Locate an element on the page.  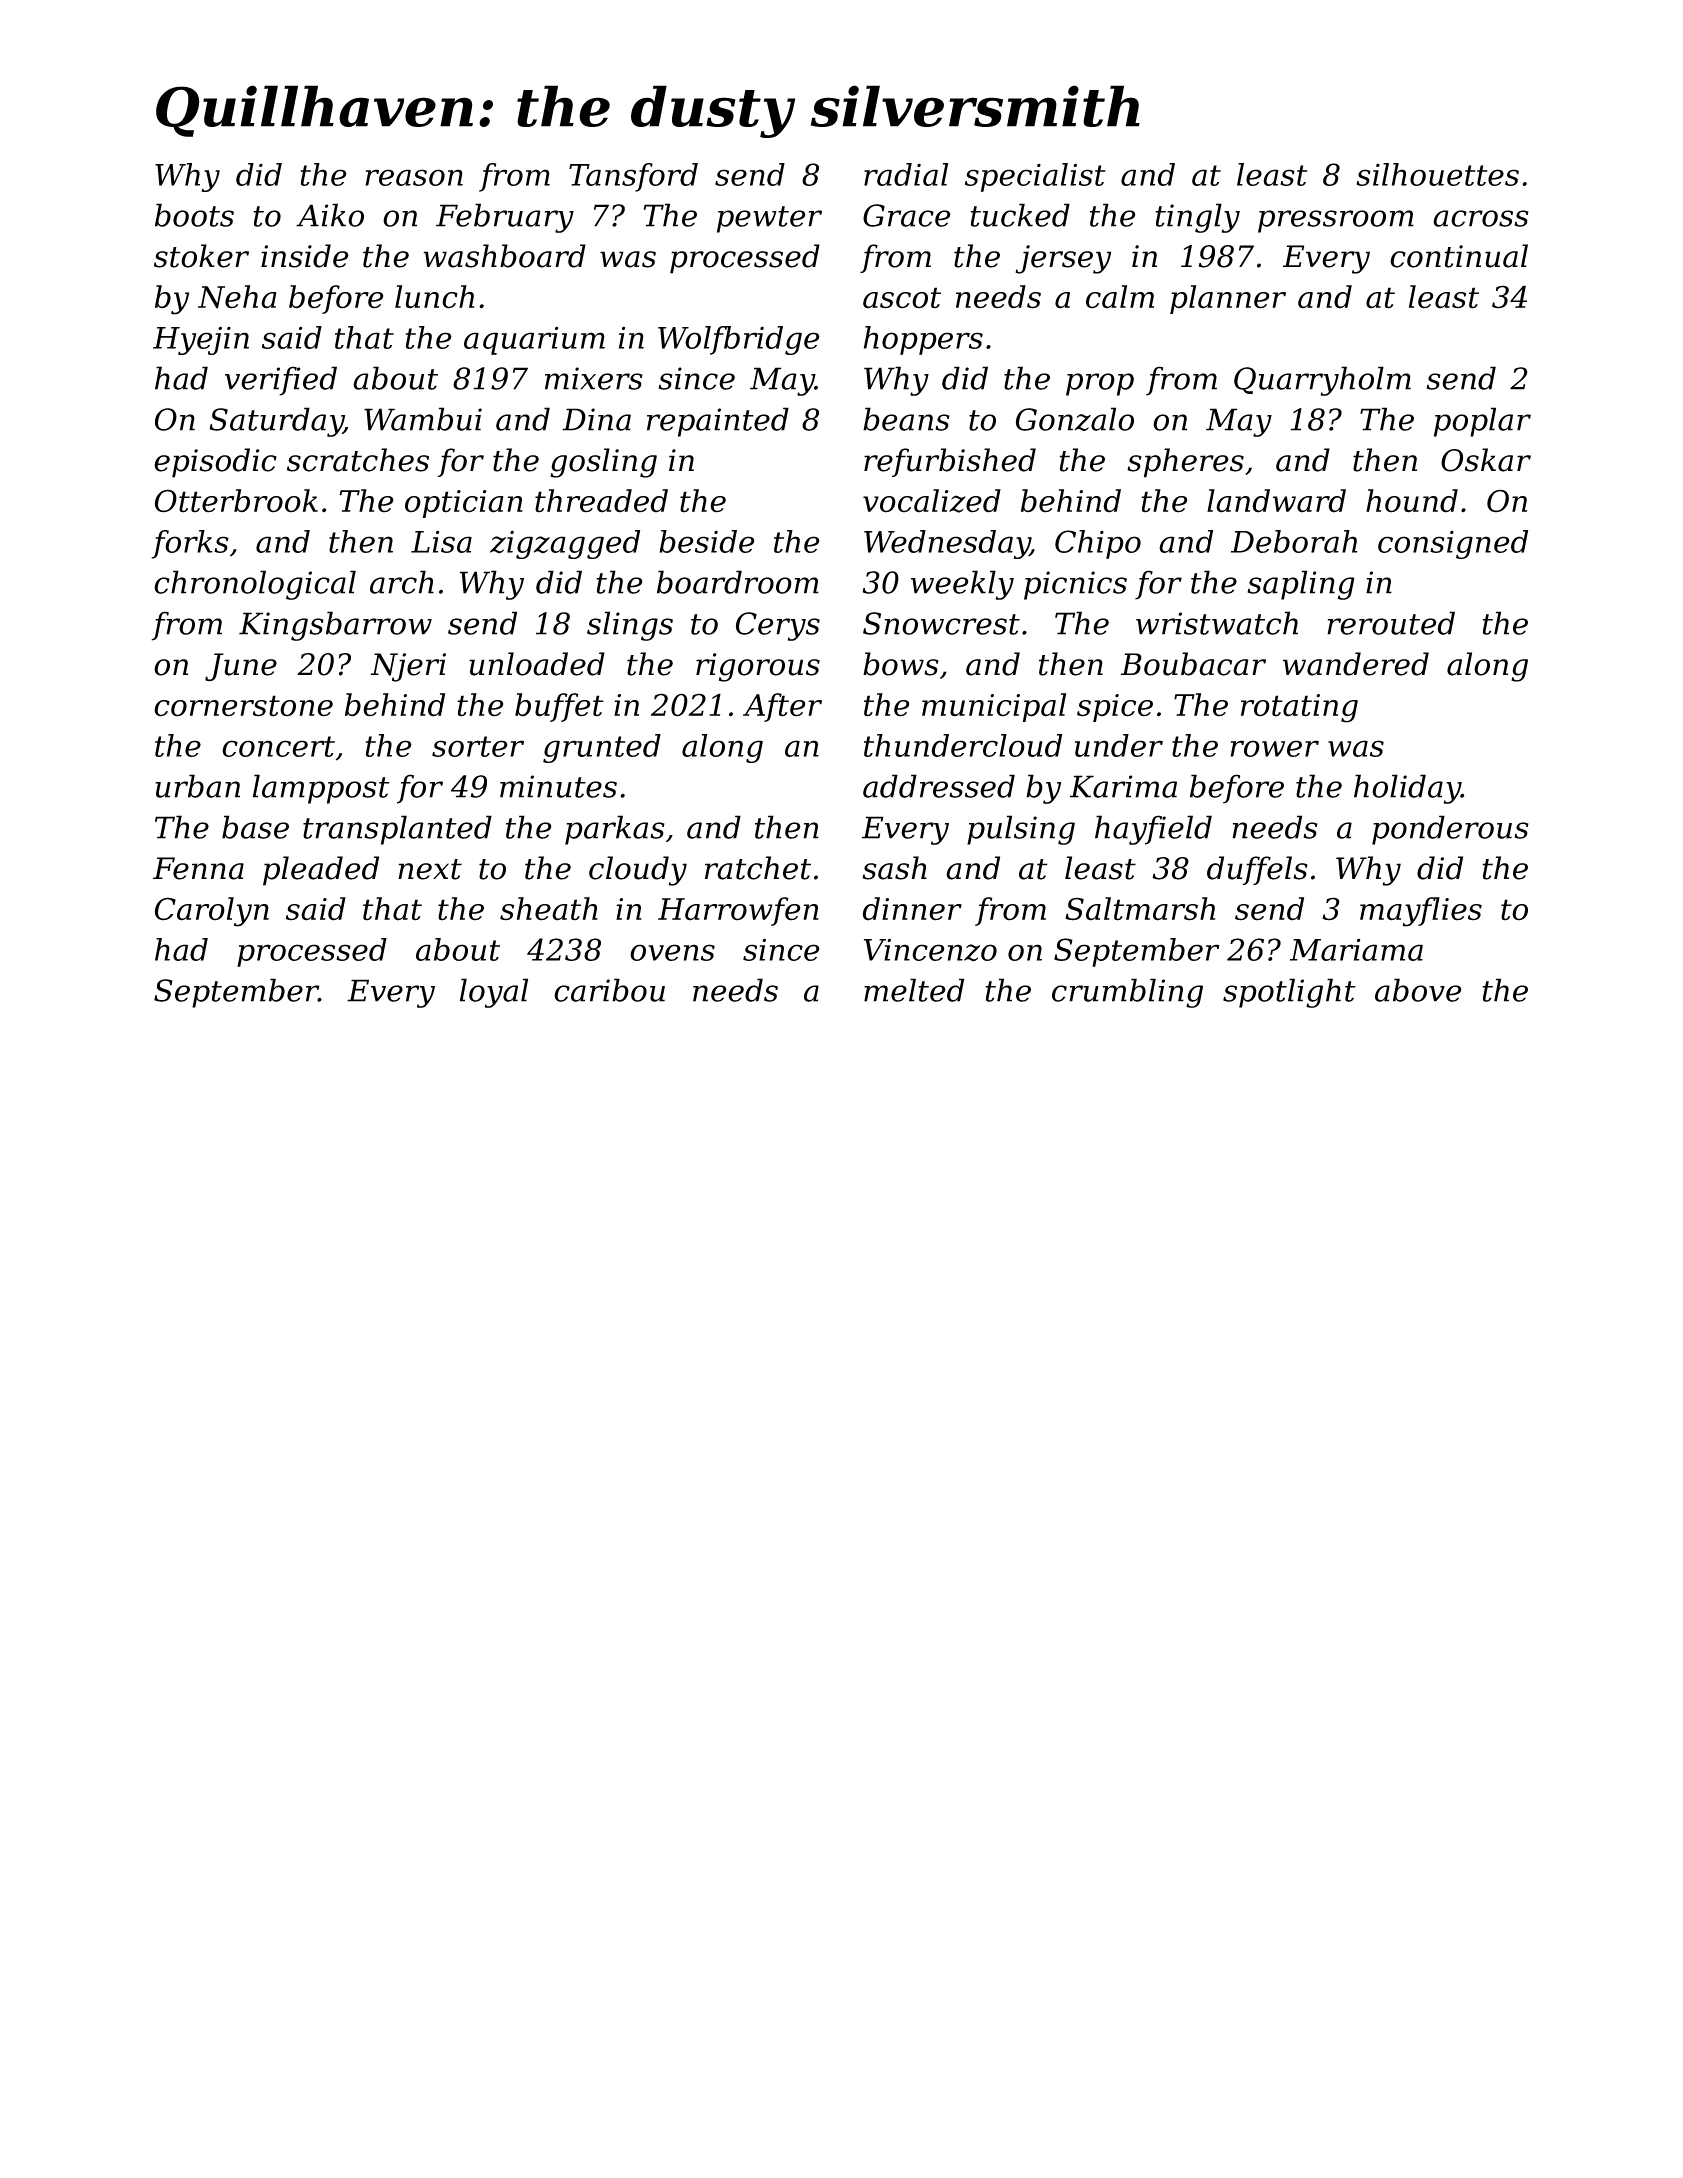
spotlight is located at coordinates (1289, 993).
